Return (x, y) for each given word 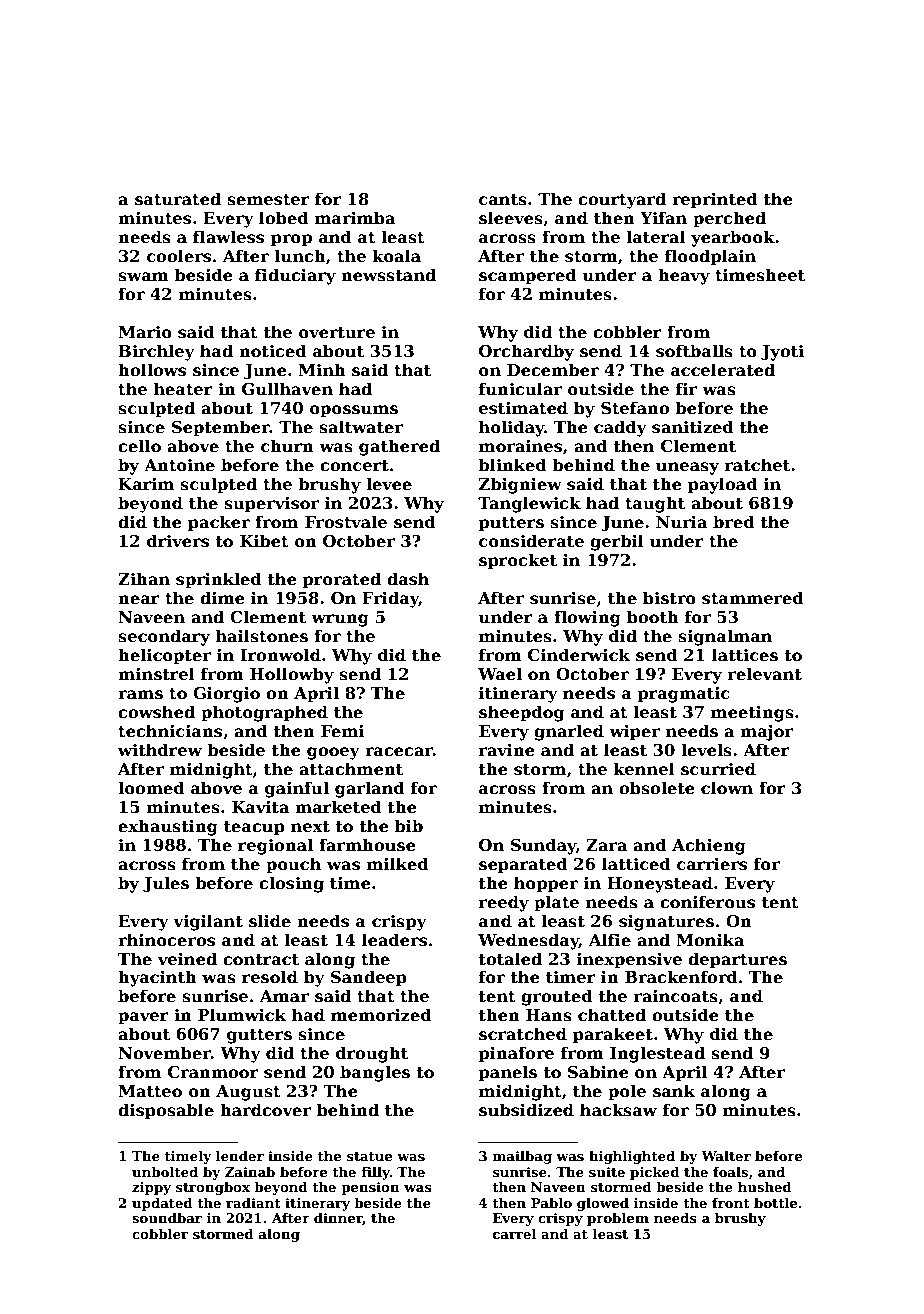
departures (737, 960)
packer (219, 523)
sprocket (518, 561)
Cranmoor (213, 1072)
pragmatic (683, 695)
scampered (528, 276)
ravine (507, 750)
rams (140, 695)
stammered (753, 598)
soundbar (167, 1218)
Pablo (551, 1203)
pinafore (516, 1054)
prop (291, 240)
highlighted (632, 1157)
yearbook (733, 238)
